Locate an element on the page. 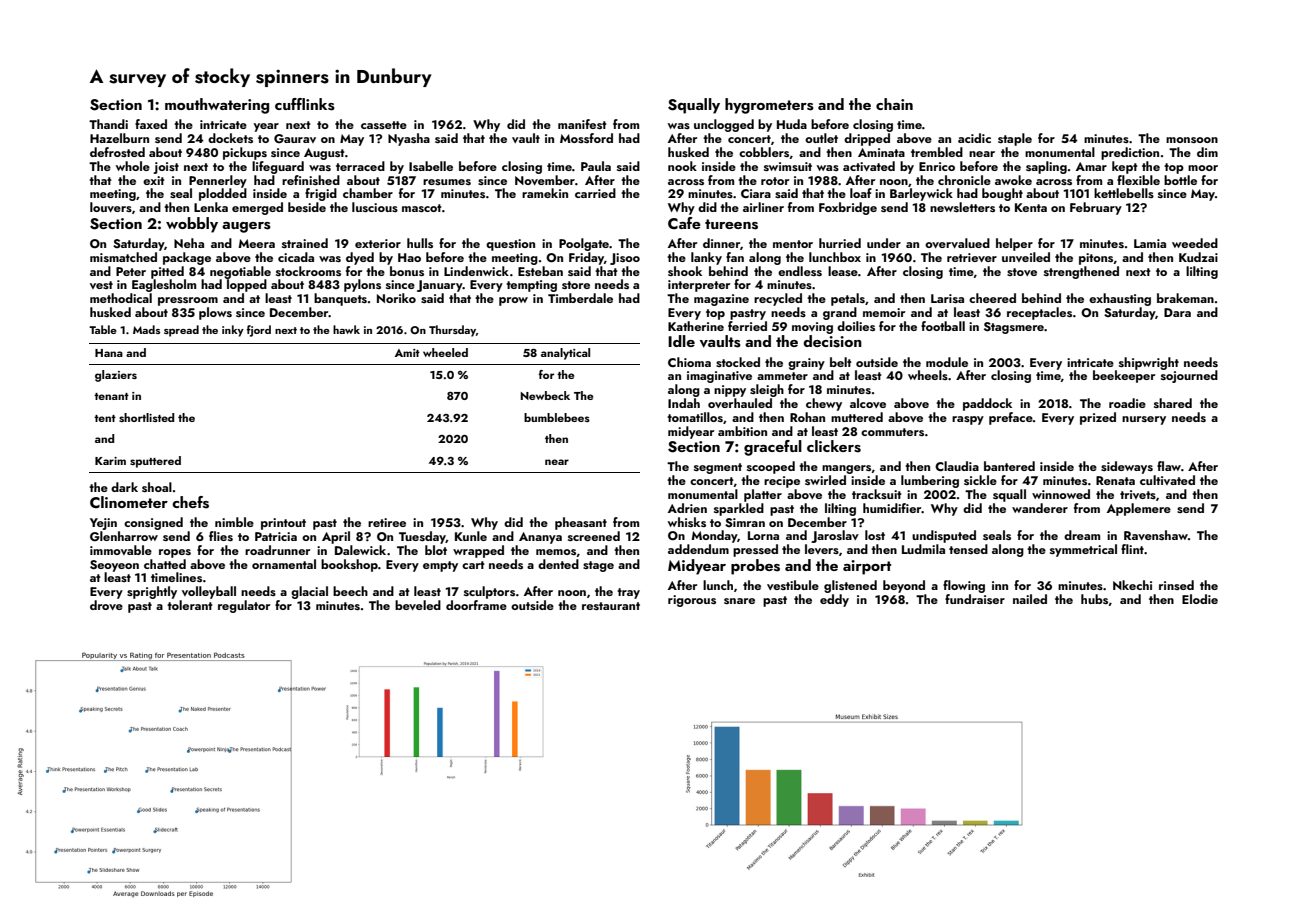 Image resolution: width=1308 pixels, height=924 pixels. monsoon is located at coordinates (1192, 140).
